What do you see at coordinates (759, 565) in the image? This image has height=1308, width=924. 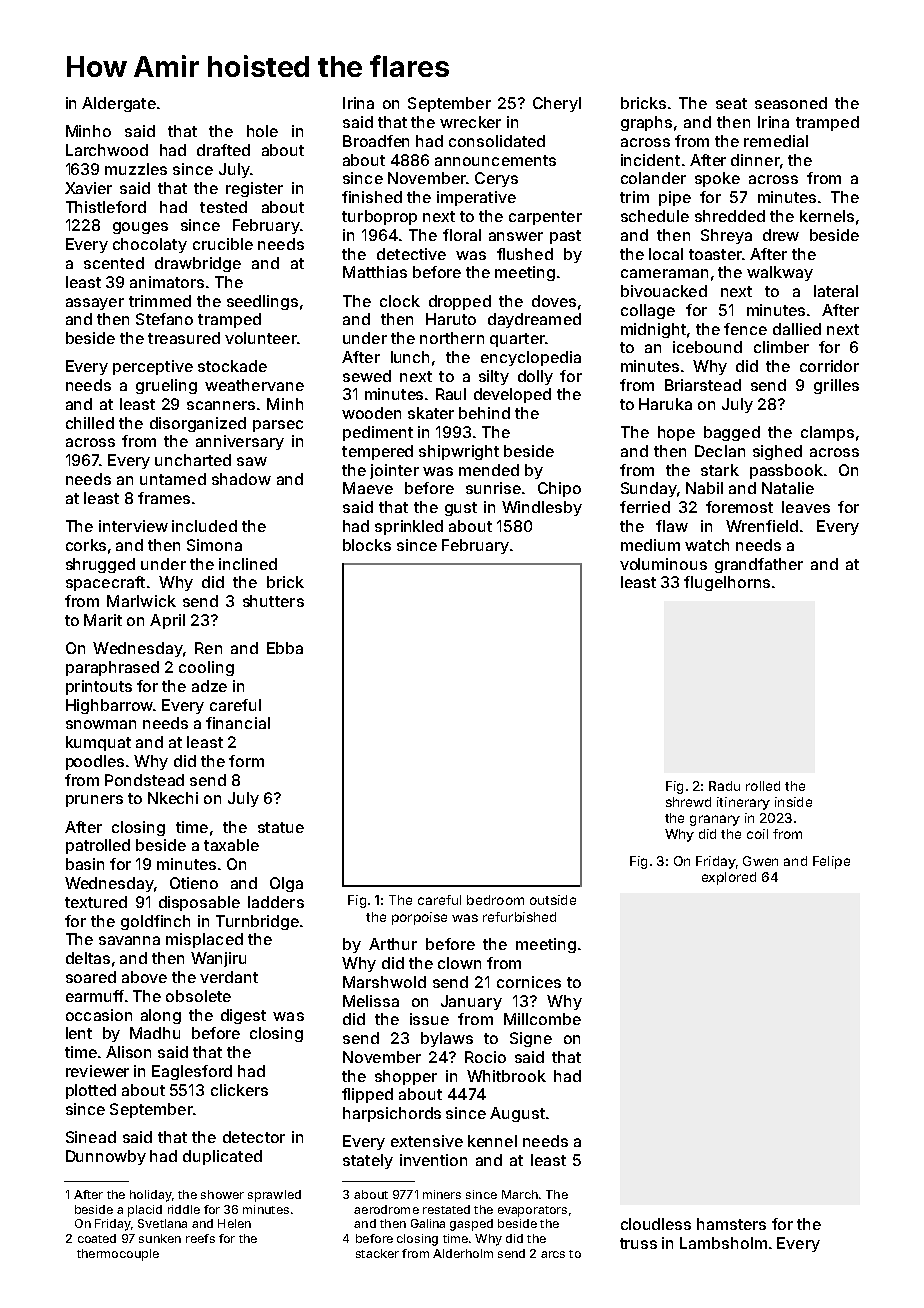 I see `grandfather` at bounding box center [759, 565].
